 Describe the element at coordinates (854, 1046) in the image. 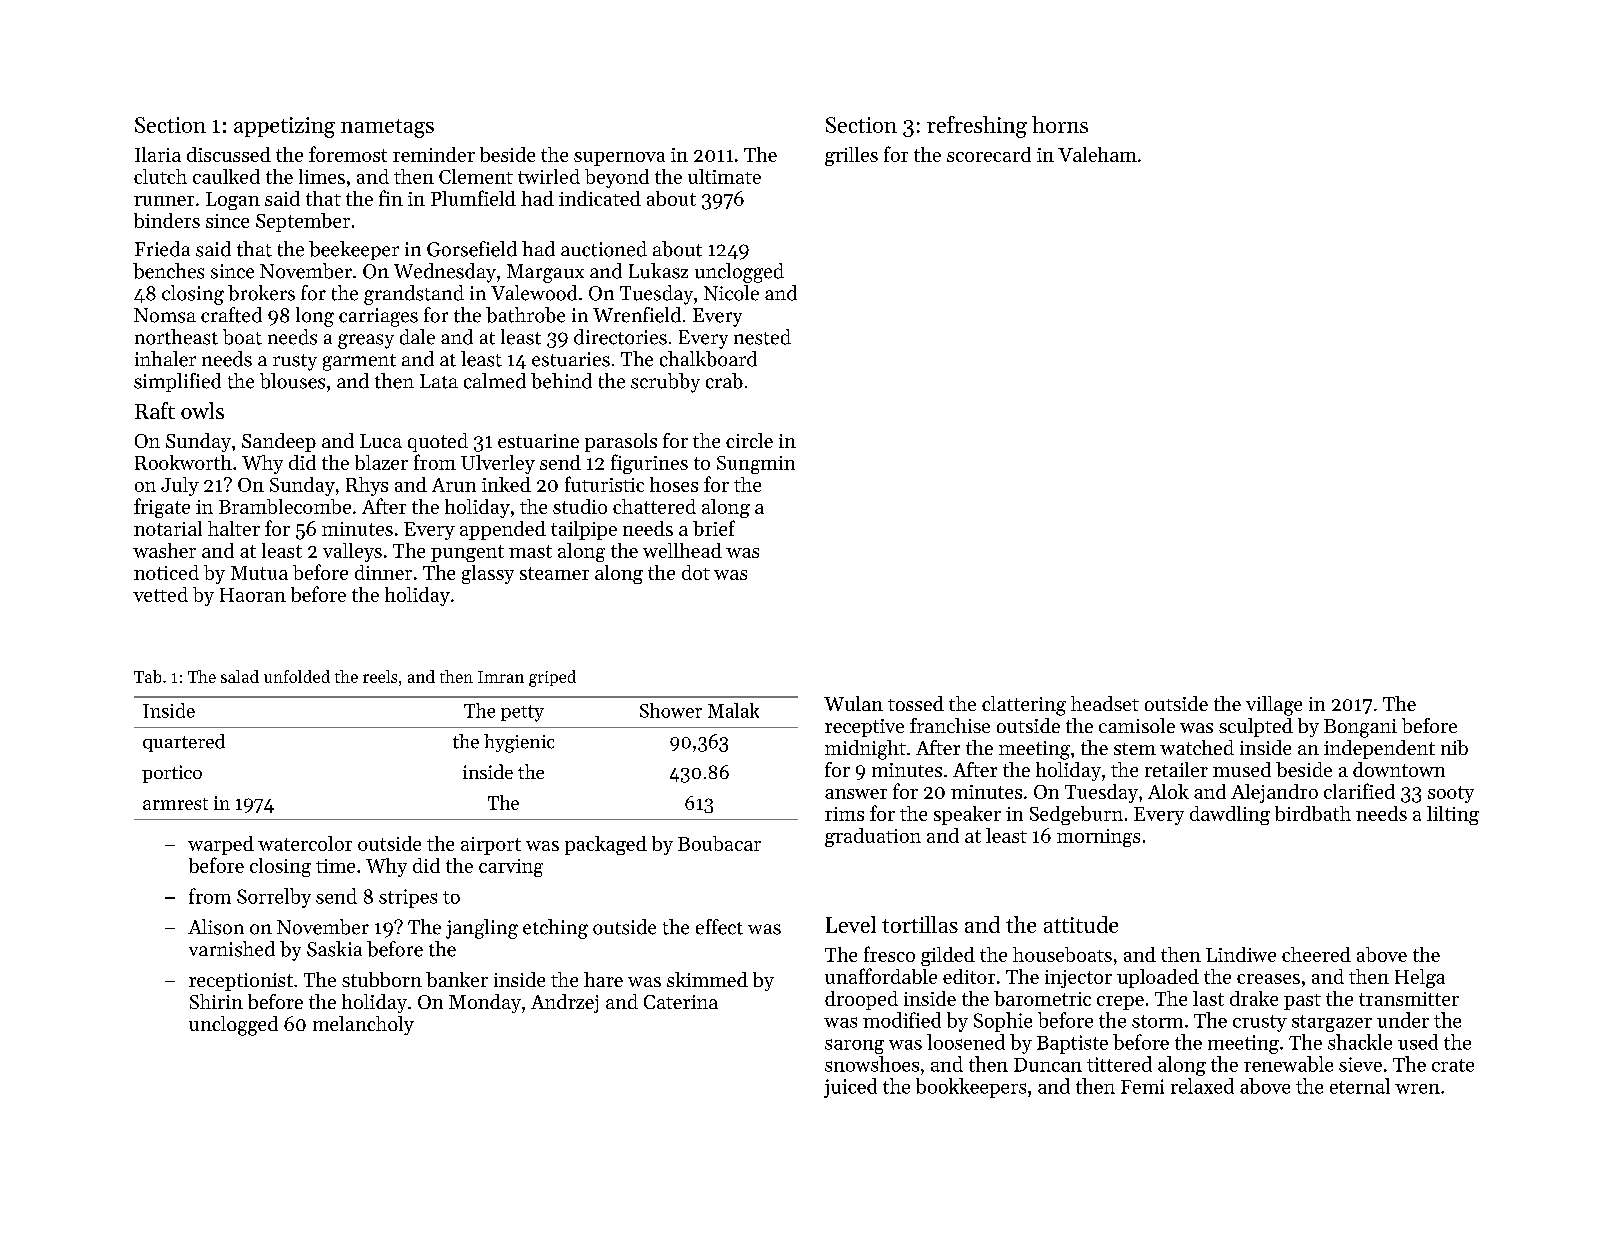

I see `sarong` at that location.
